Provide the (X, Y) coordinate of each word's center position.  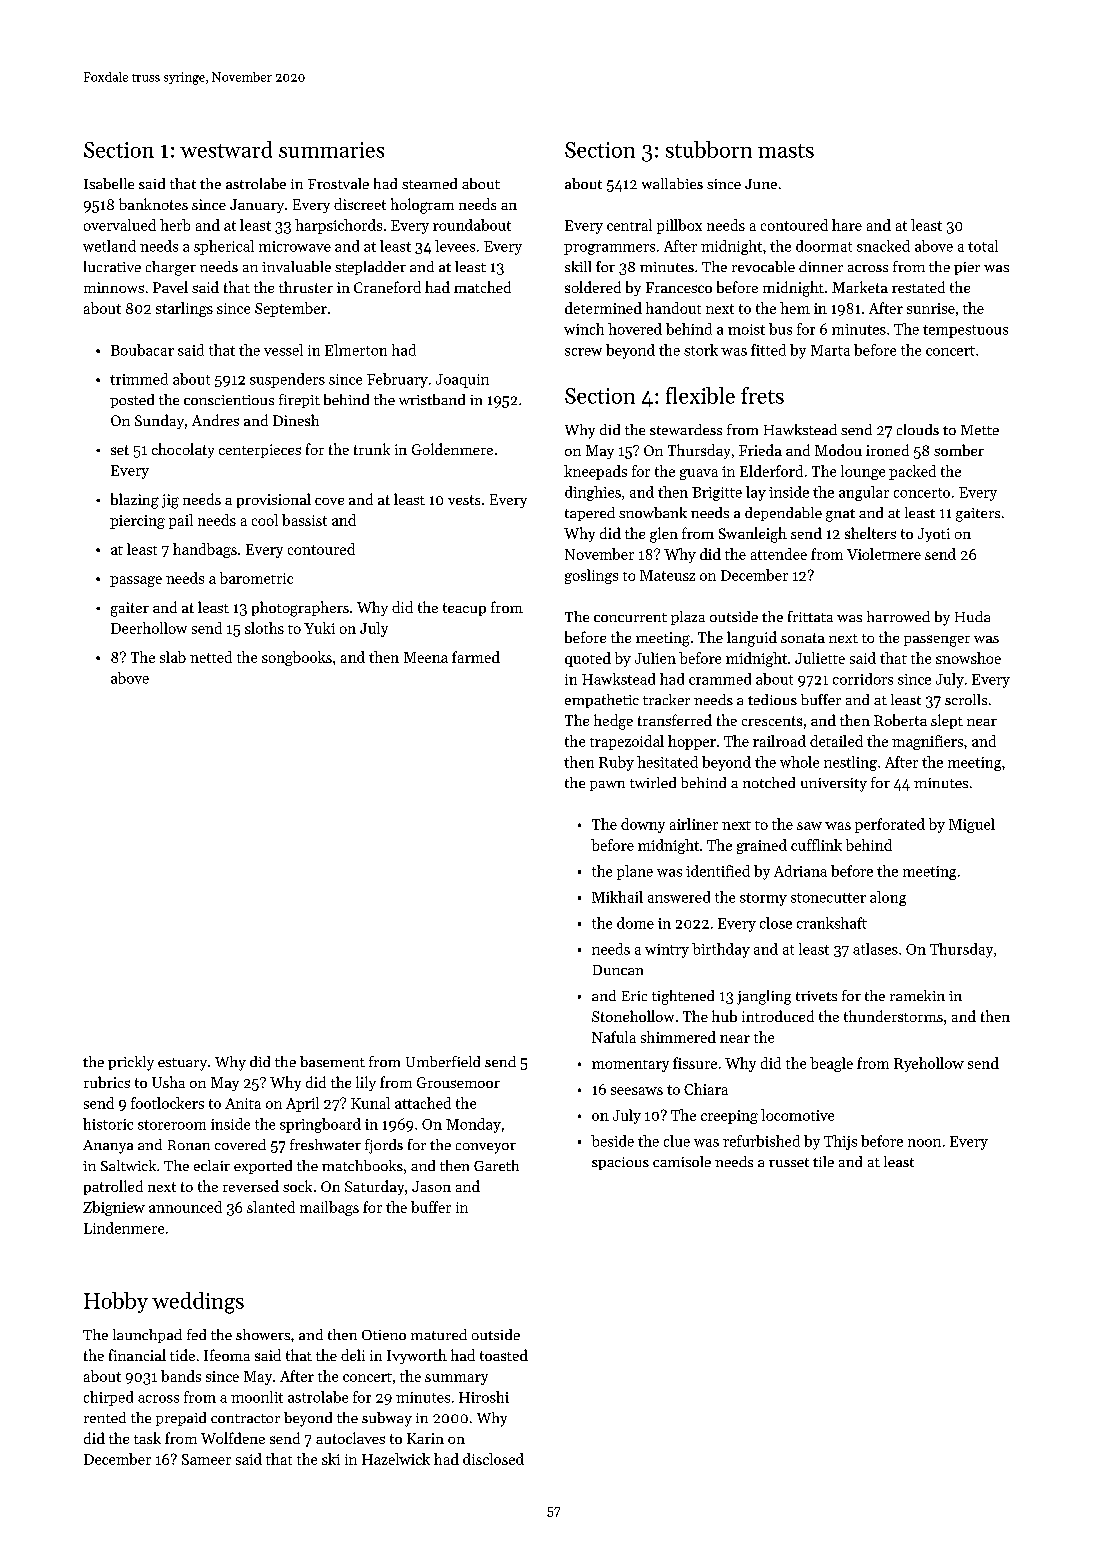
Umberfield (443, 1061)
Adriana (800, 871)
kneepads (595, 472)
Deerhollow (149, 628)
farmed (476, 657)
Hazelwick (396, 1459)
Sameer (206, 1459)
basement (332, 1061)
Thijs (840, 1142)
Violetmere (884, 554)
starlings (184, 309)
